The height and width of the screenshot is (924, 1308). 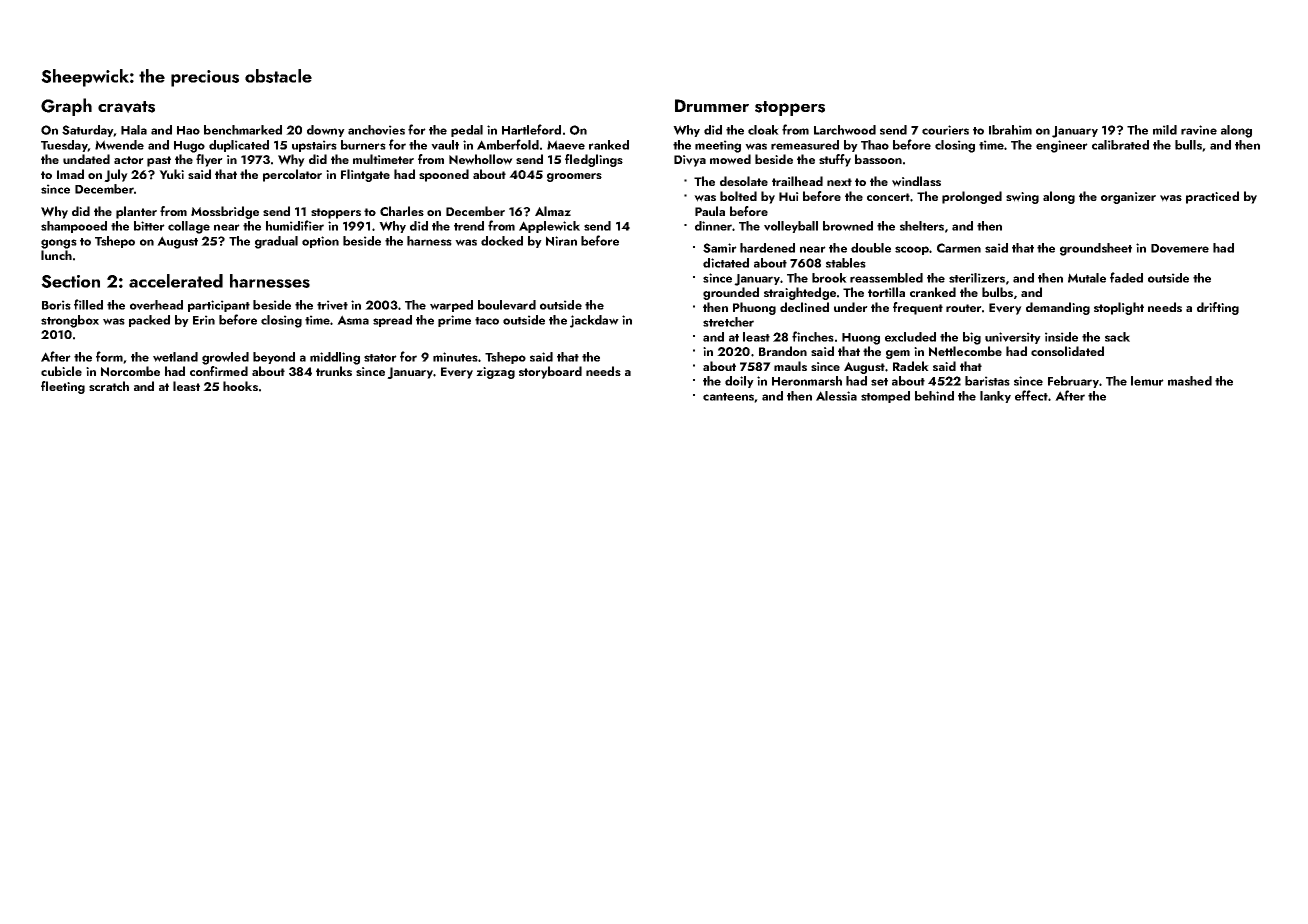 I want to click on confirmed, so click(x=219, y=371).
